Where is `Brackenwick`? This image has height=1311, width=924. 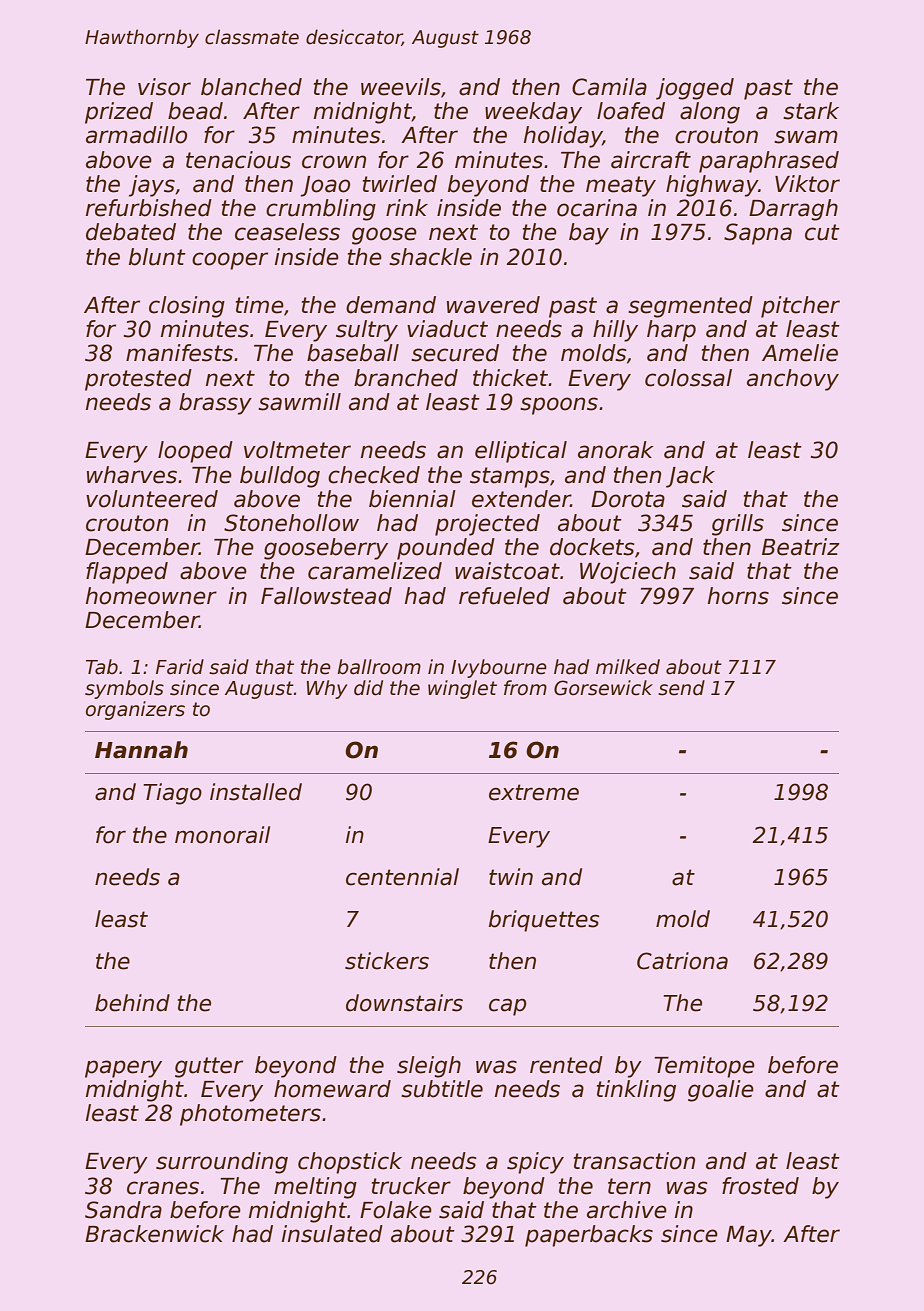 Brackenwick is located at coordinates (154, 1234).
